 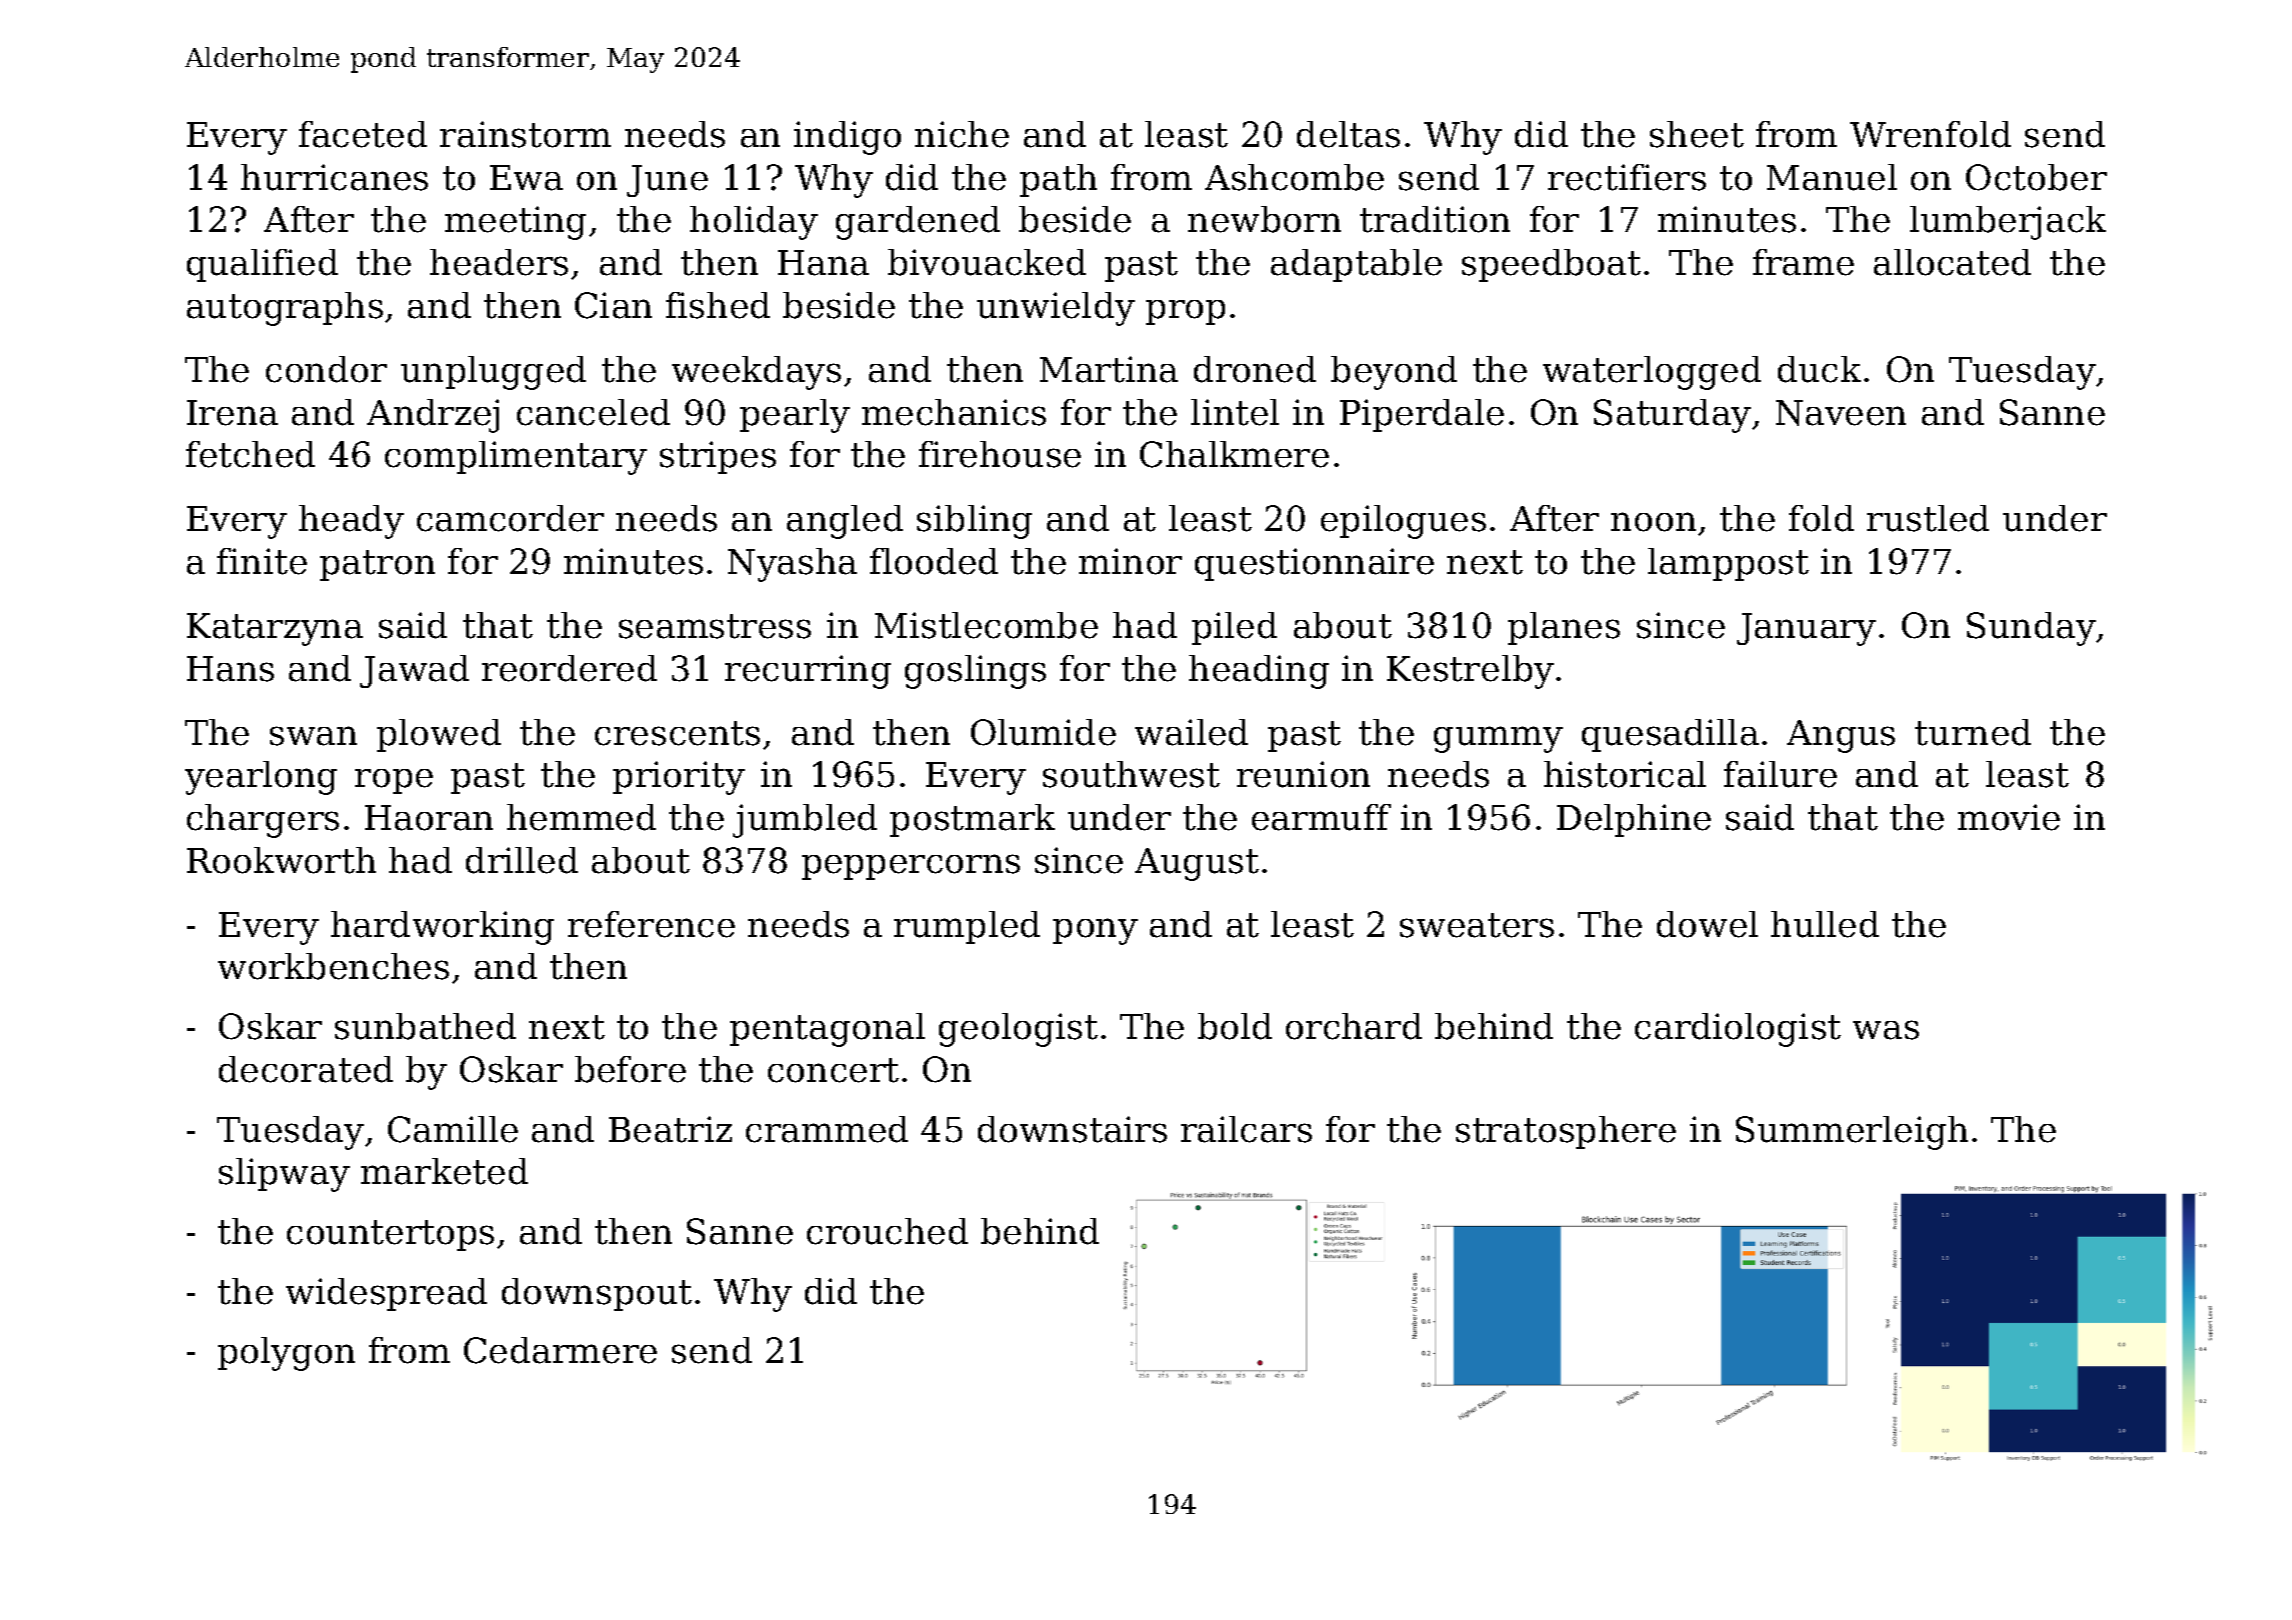 I want to click on tradition, so click(x=1435, y=219).
